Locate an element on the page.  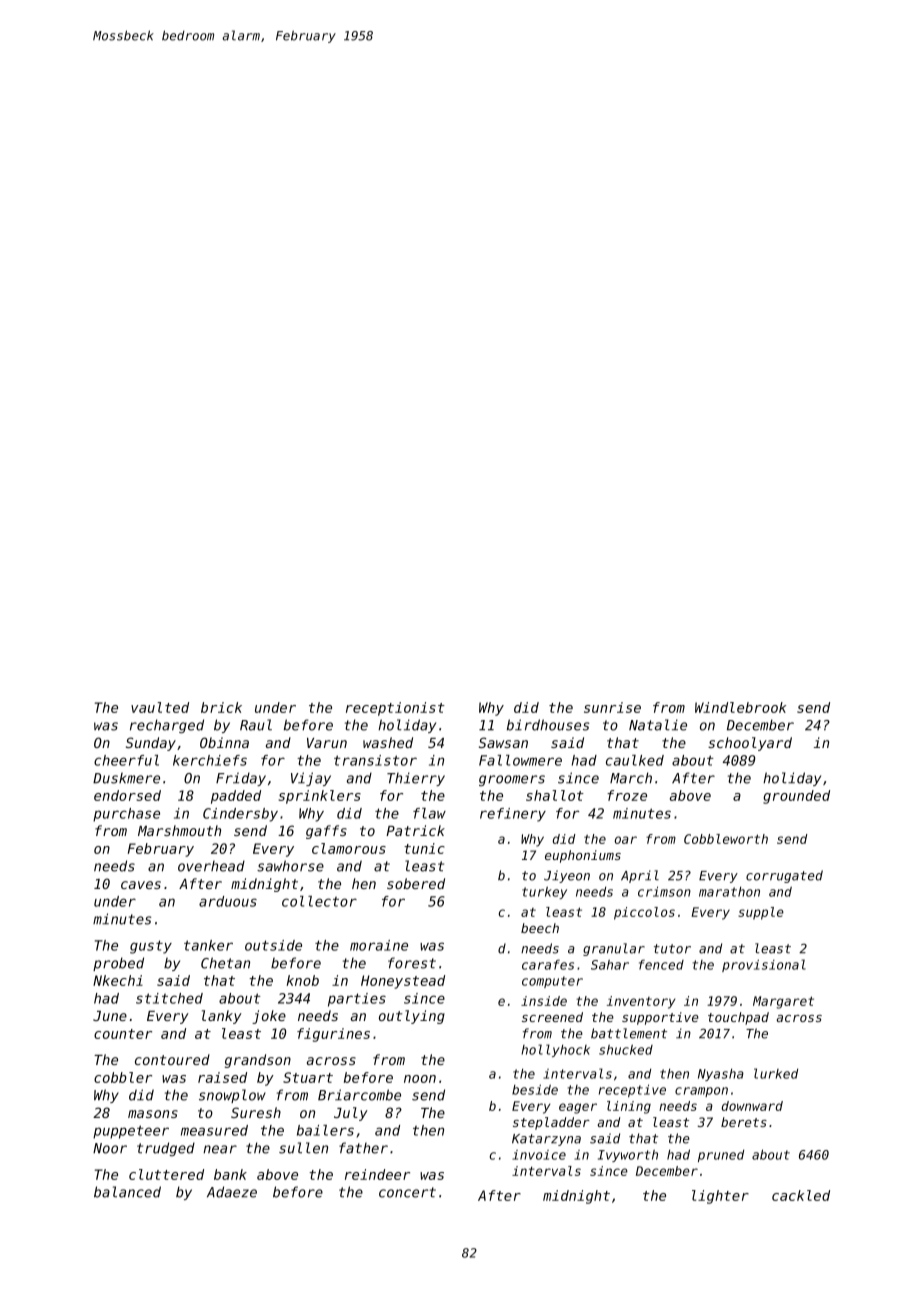
Friday is located at coordinates (241, 779).
